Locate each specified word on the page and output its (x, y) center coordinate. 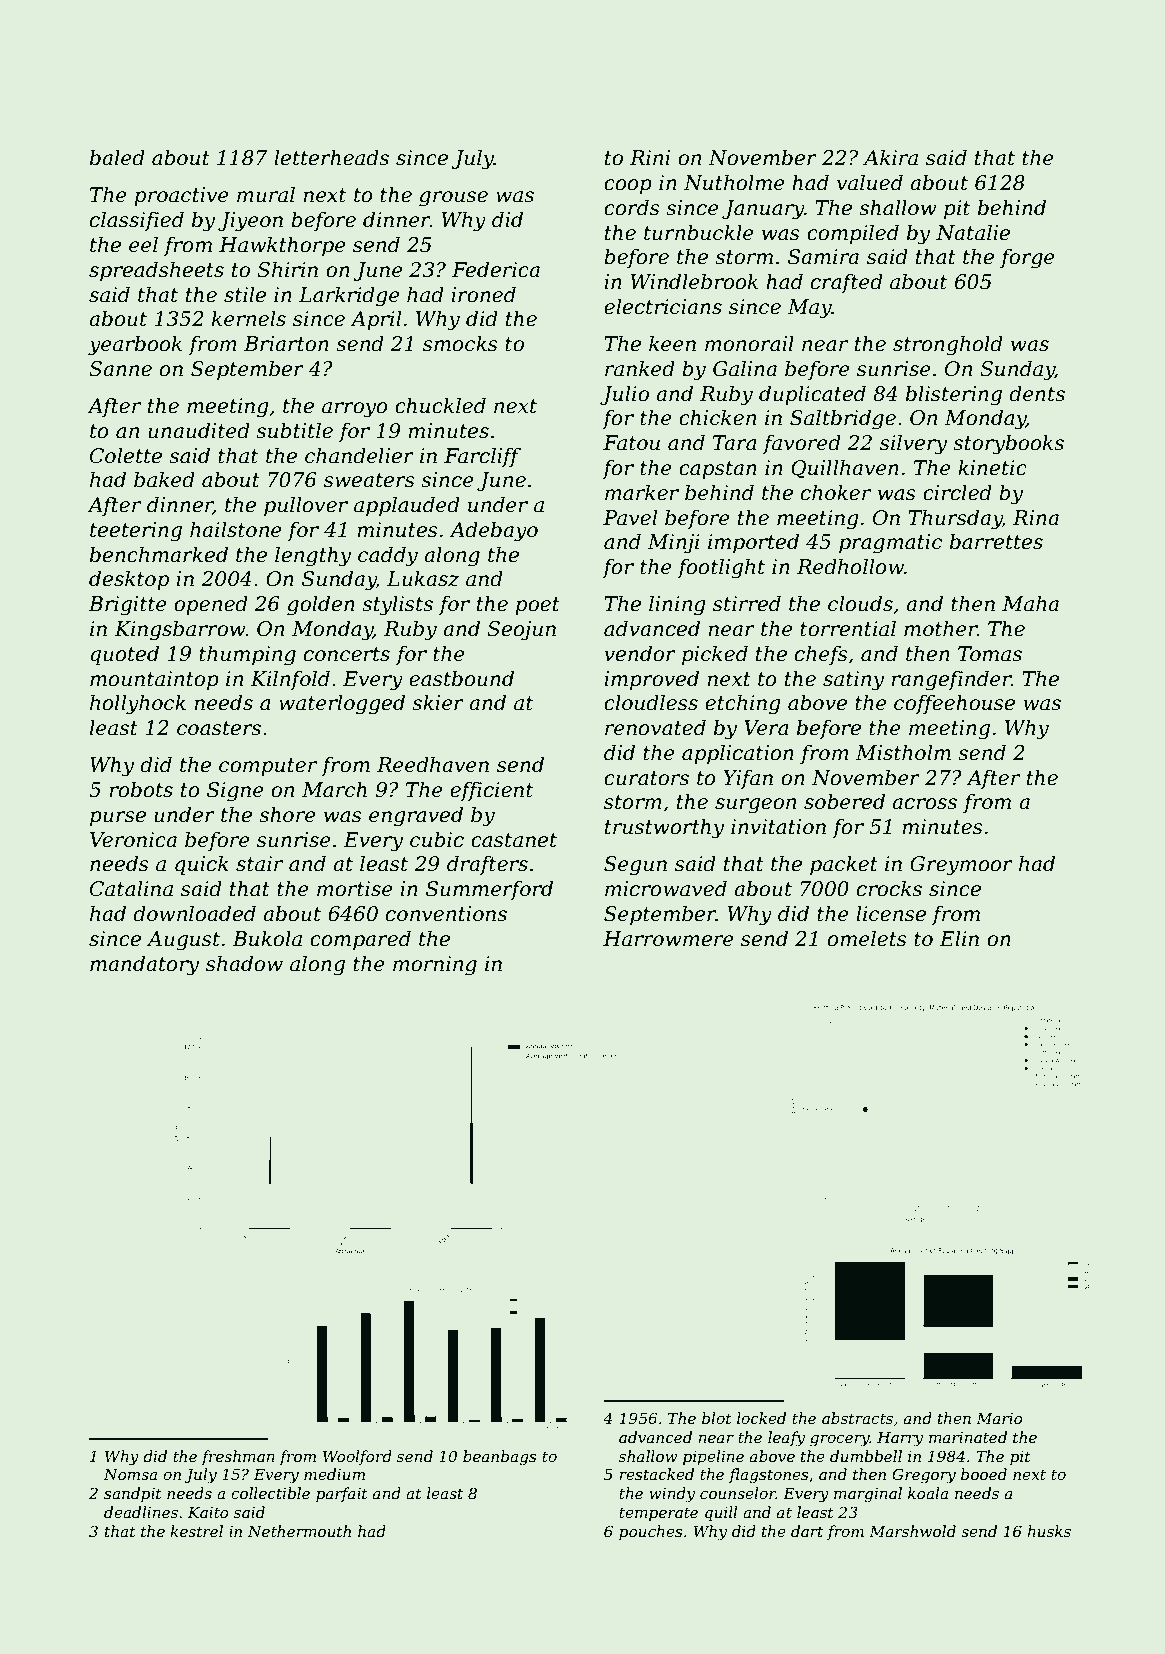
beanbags (499, 1458)
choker (836, 492)
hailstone (236, 529)
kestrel (196, 1531)
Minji (673, 544)
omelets (867, 938)
